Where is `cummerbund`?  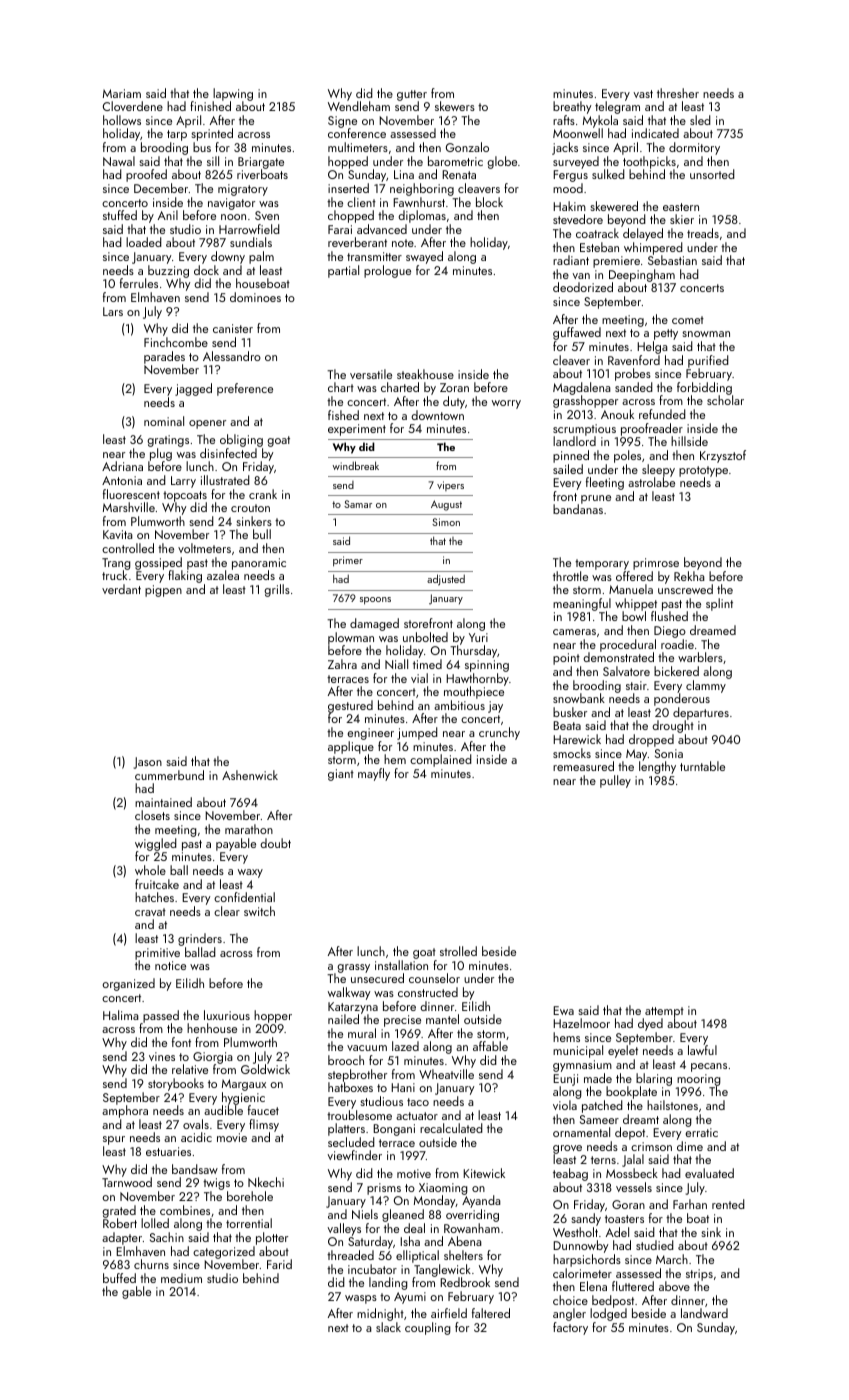 cummerbund is located at coordinates (169, 775).
